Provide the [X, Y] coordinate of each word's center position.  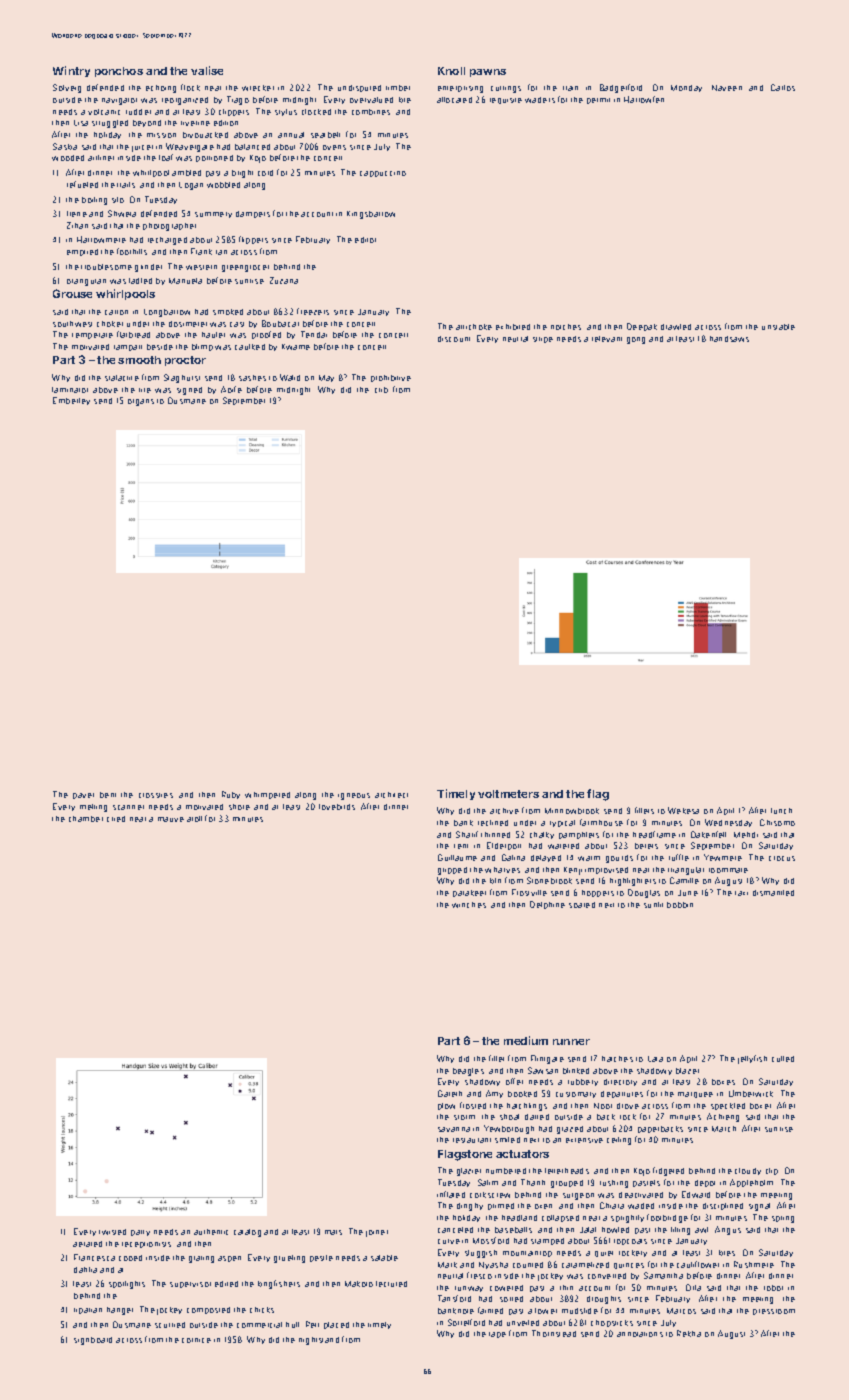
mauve [171, 819]
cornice [196, 1340]
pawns [488, 73]
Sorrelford [466, 1322]
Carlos [783, 87]
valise [207, 70]
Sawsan [543, 1070]
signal [759, 1207]
